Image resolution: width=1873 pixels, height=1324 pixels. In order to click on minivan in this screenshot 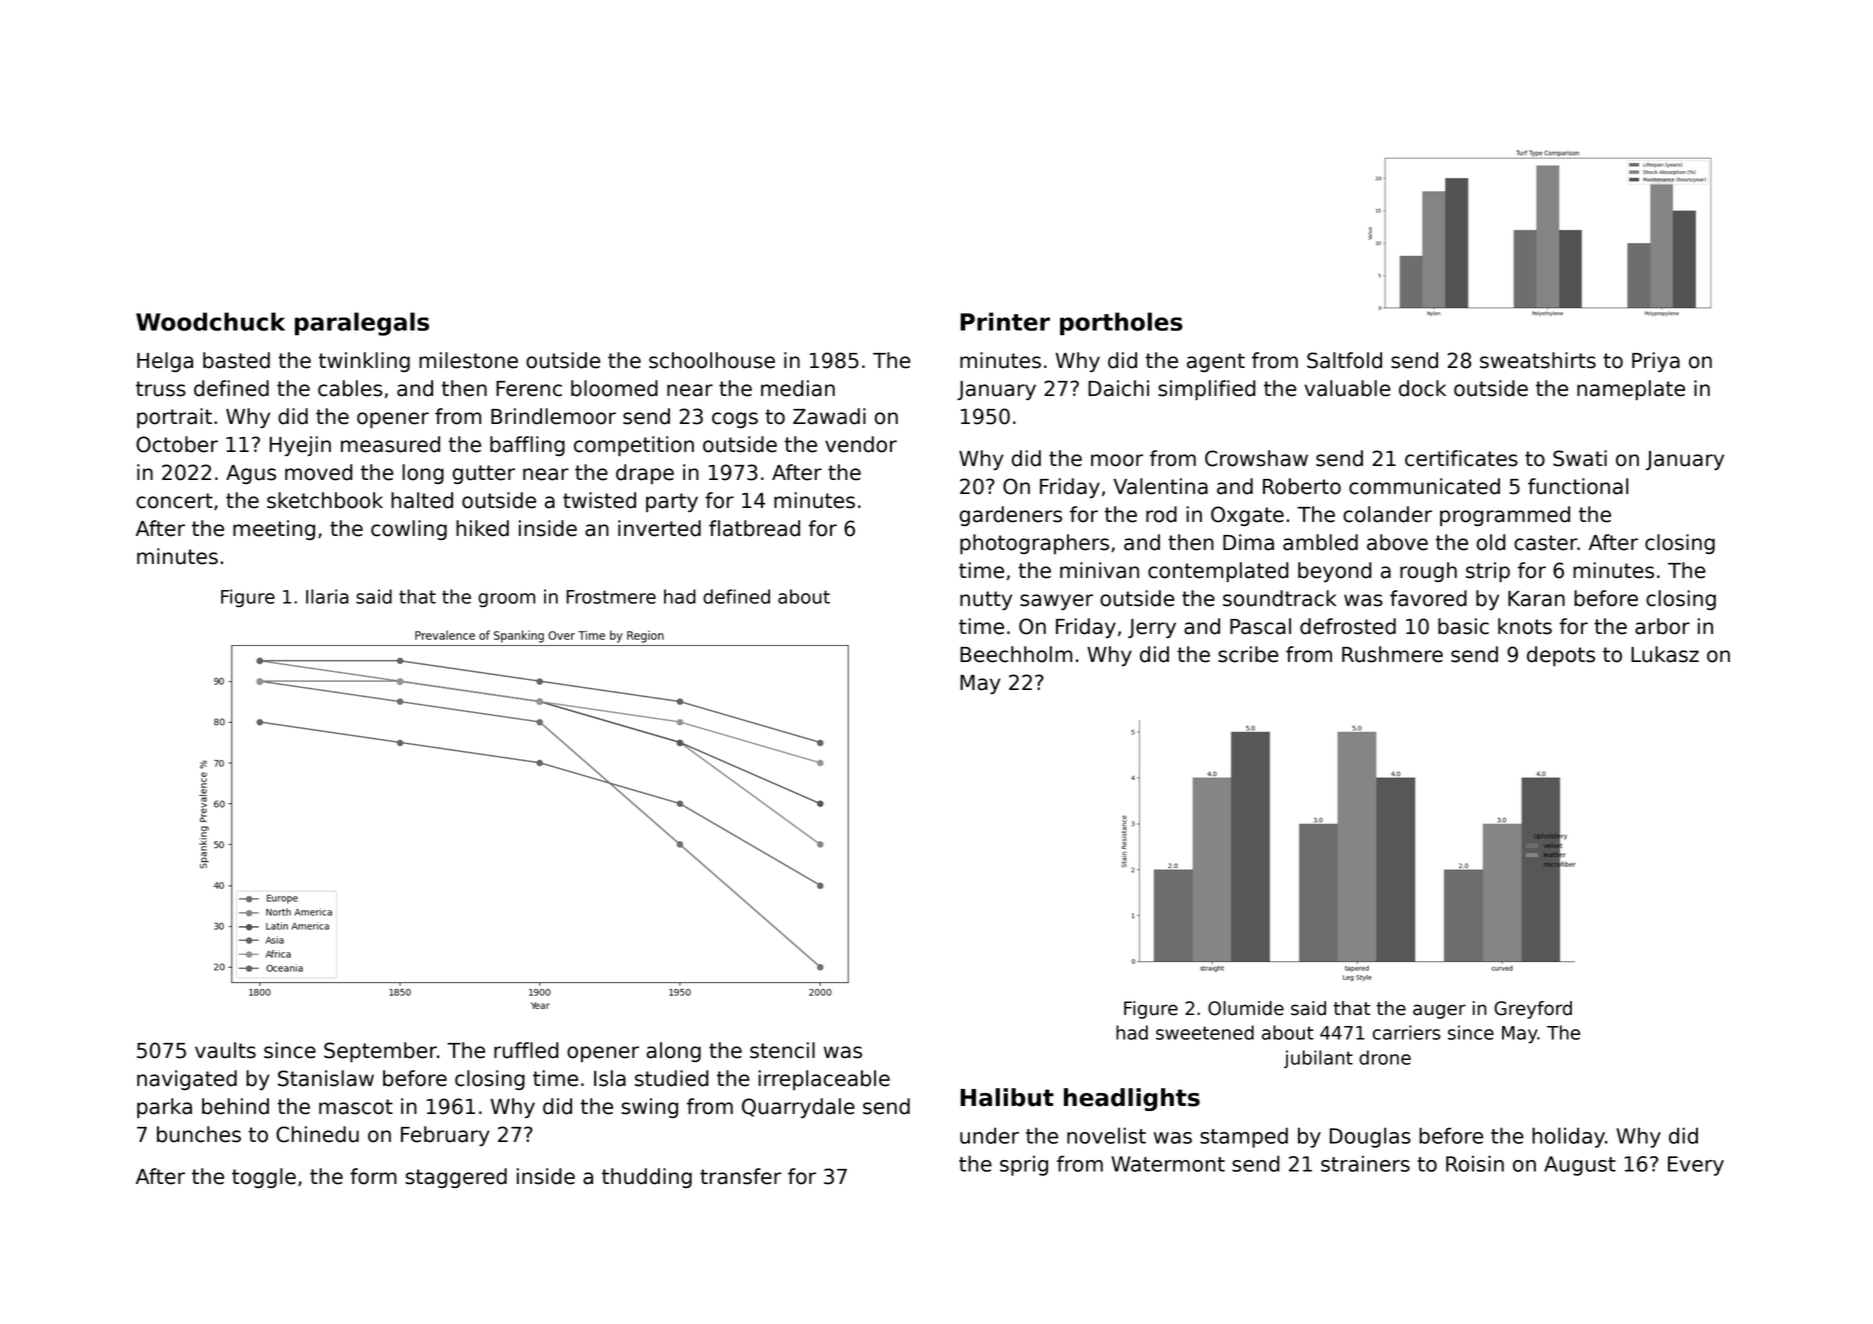, I will do `click(1099, 570)`.
